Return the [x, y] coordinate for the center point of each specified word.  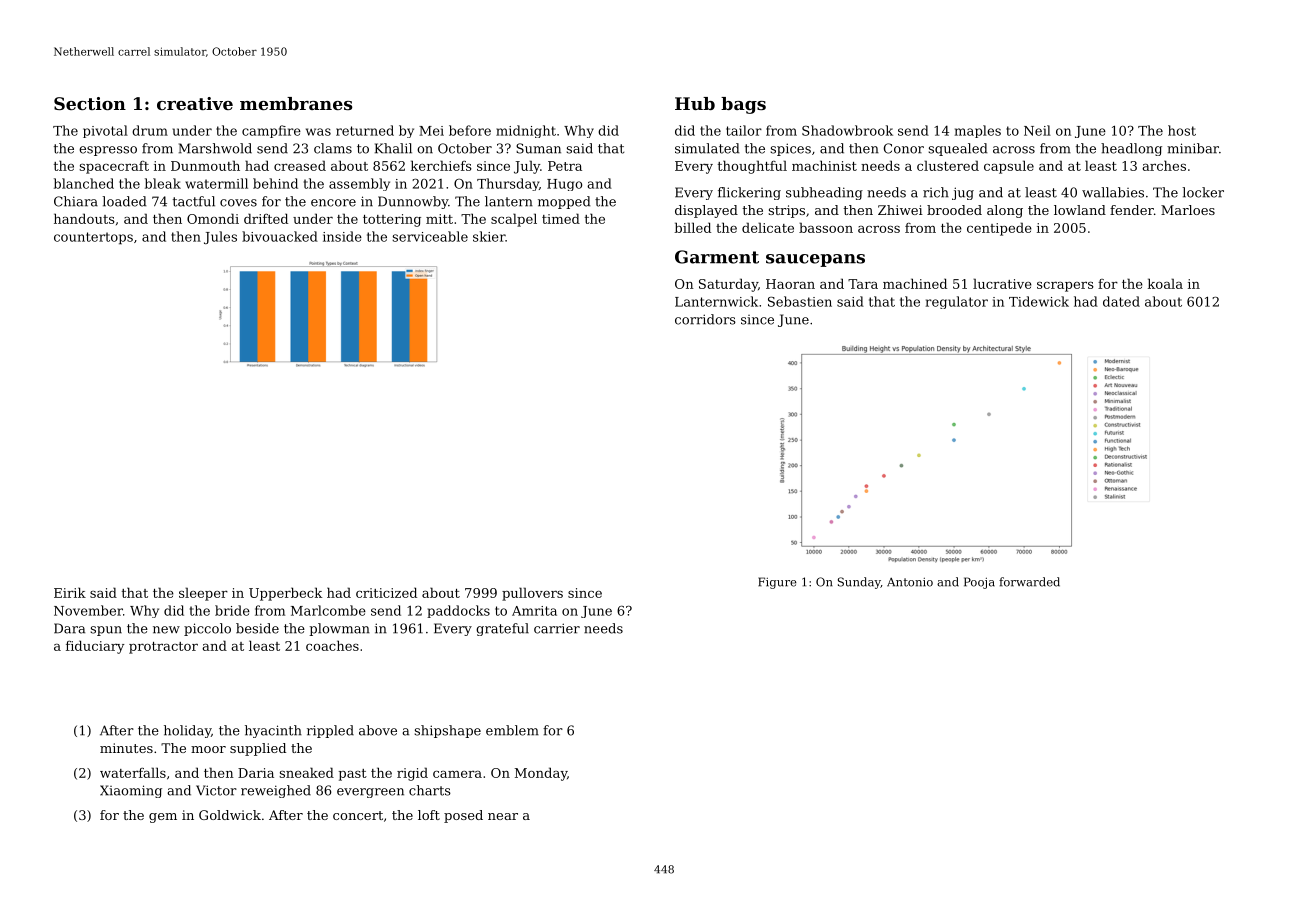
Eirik [70, 592]
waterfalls [133, 772]
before [470, 130]
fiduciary [95, 647]
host [1182, 130]
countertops [93, 238]
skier [489, 236]
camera [457, 774]
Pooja [979, 583]
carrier [557, 628]
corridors [705, 319]
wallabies [1113, 192]
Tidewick [1039, 301]
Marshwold [215, 148]
